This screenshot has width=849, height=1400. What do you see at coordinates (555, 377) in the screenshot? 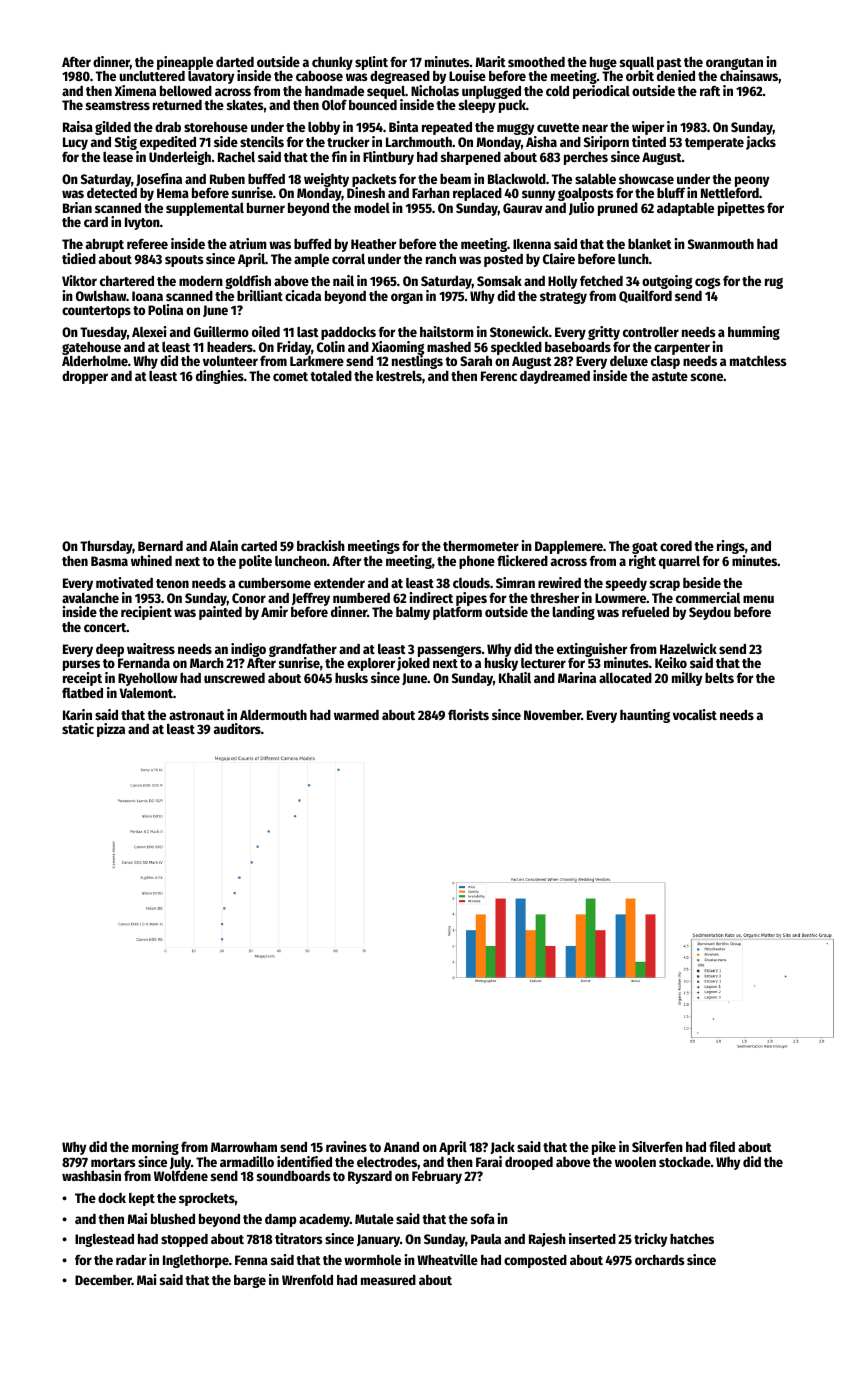
I see `daydreamed` at bounding box center [555, 377].
